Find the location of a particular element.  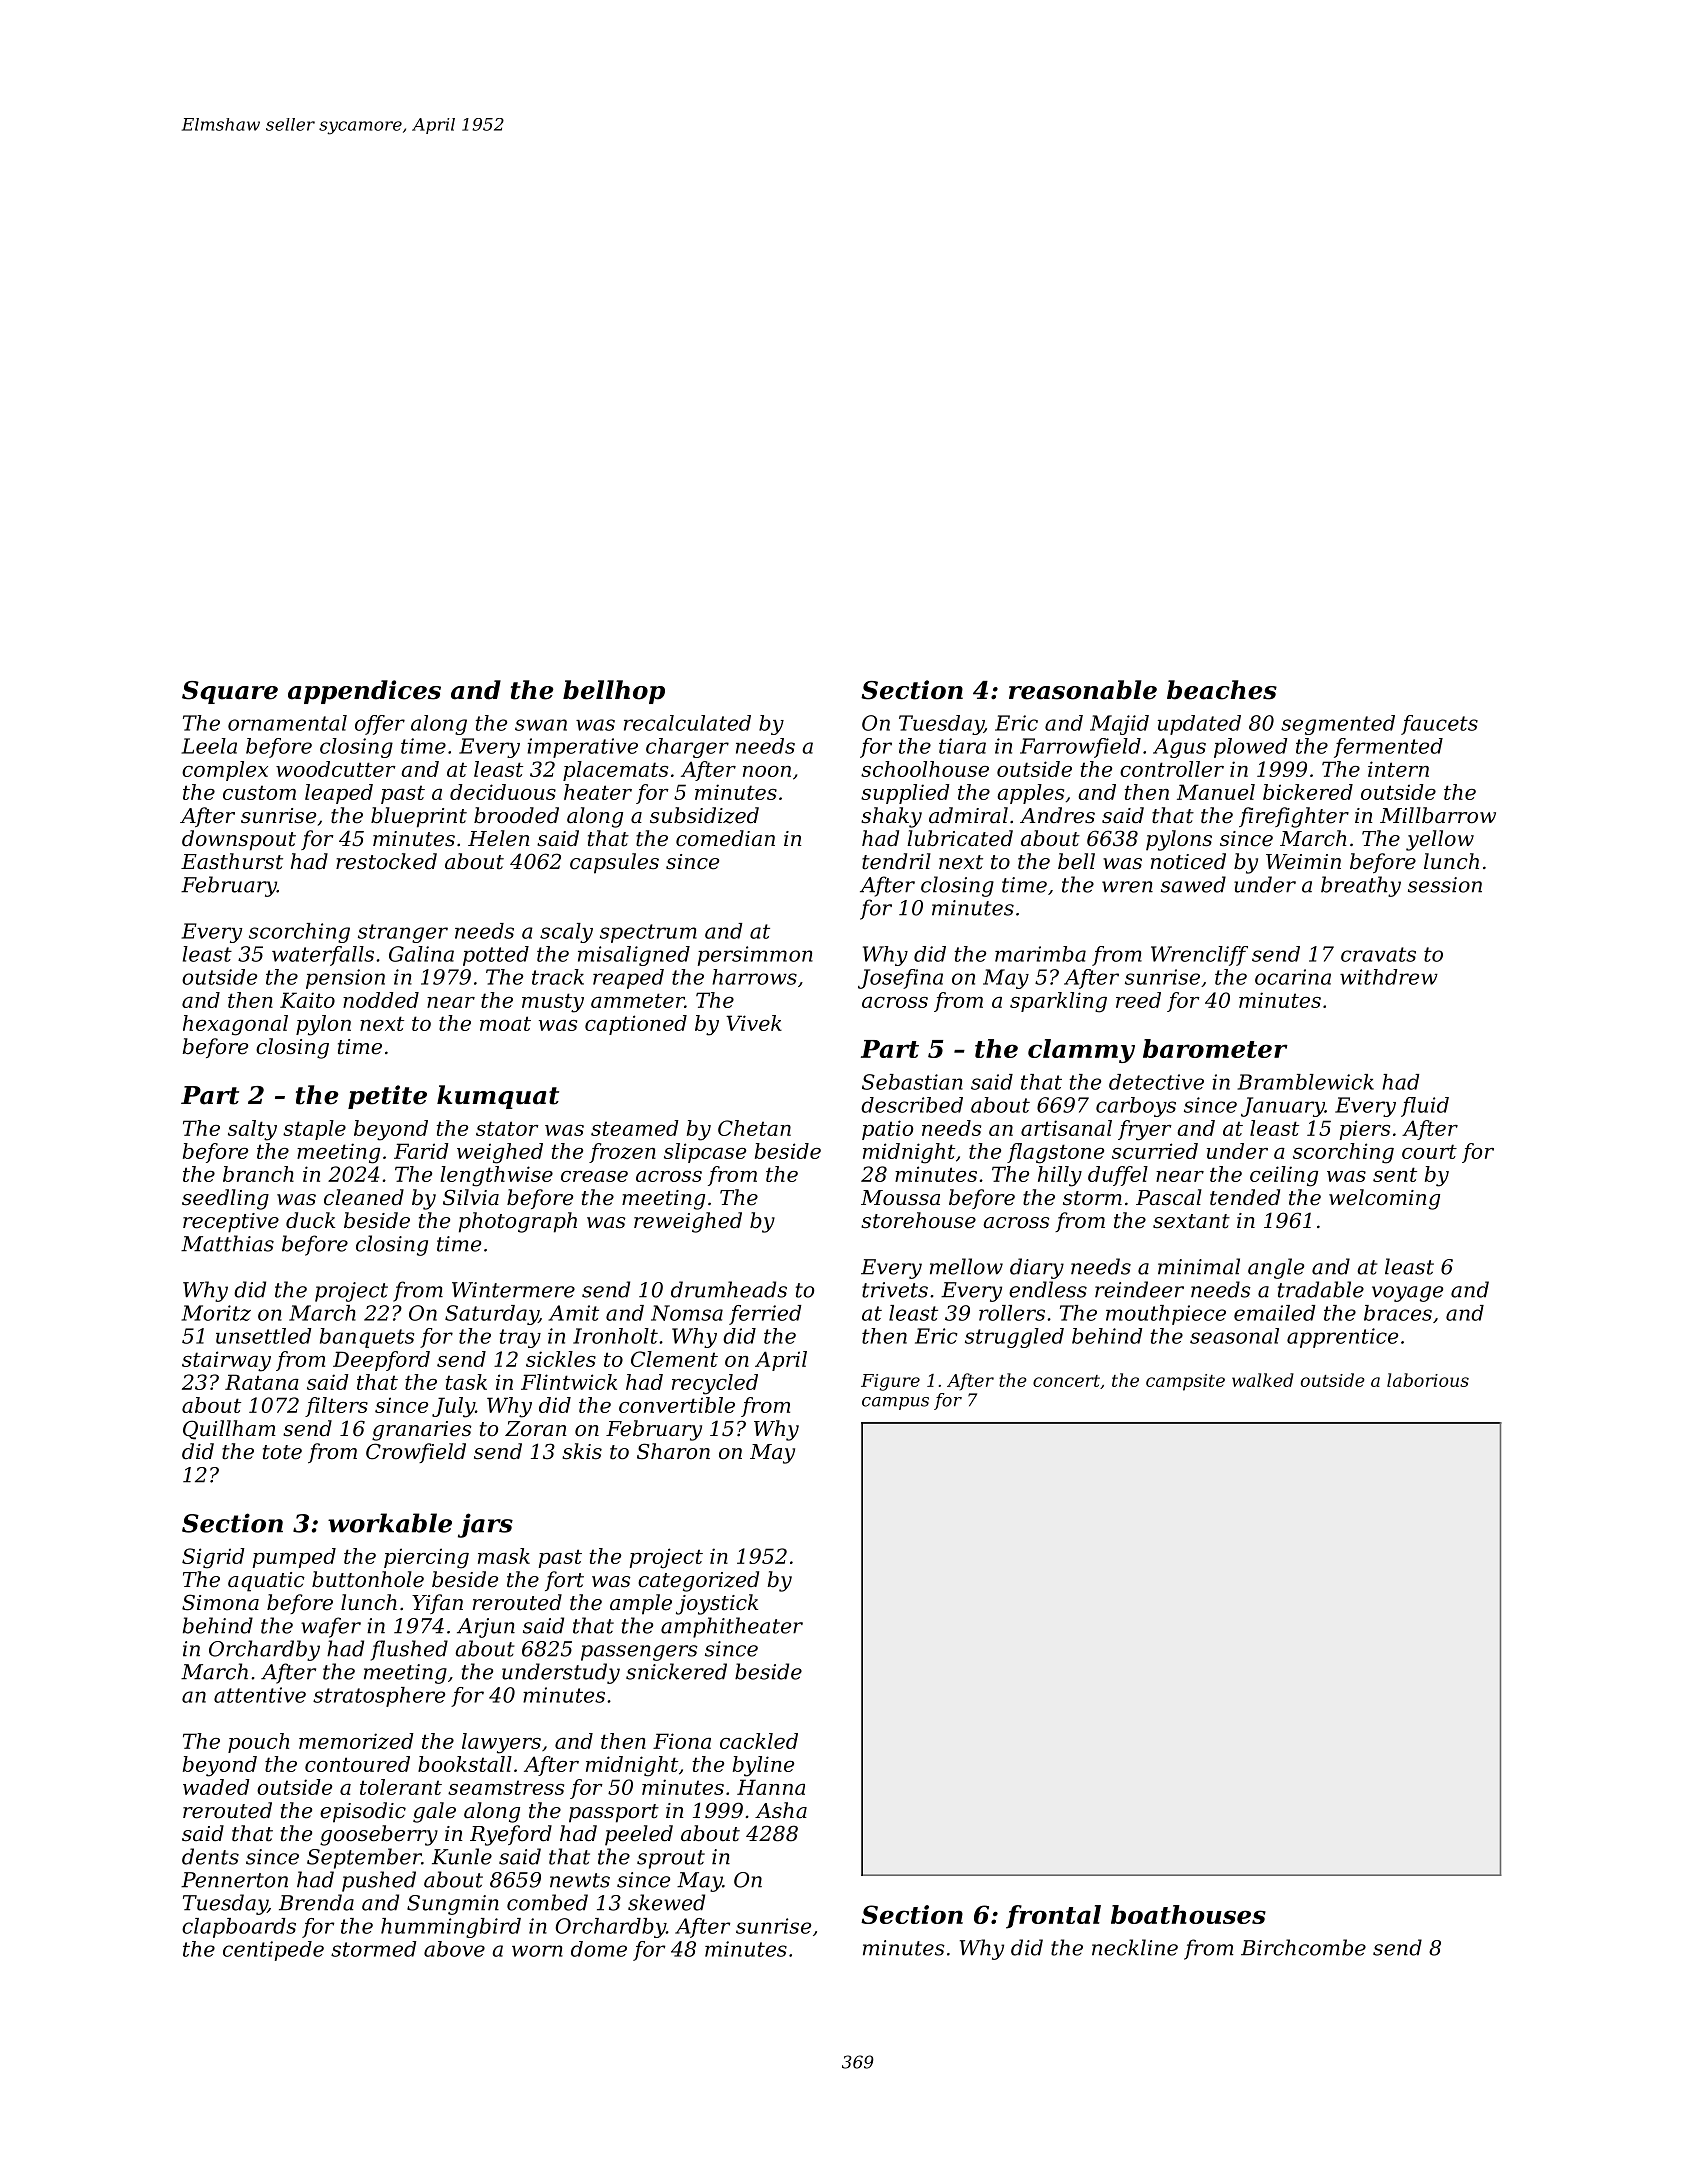

worn is located at coordinates (537, 1951).
